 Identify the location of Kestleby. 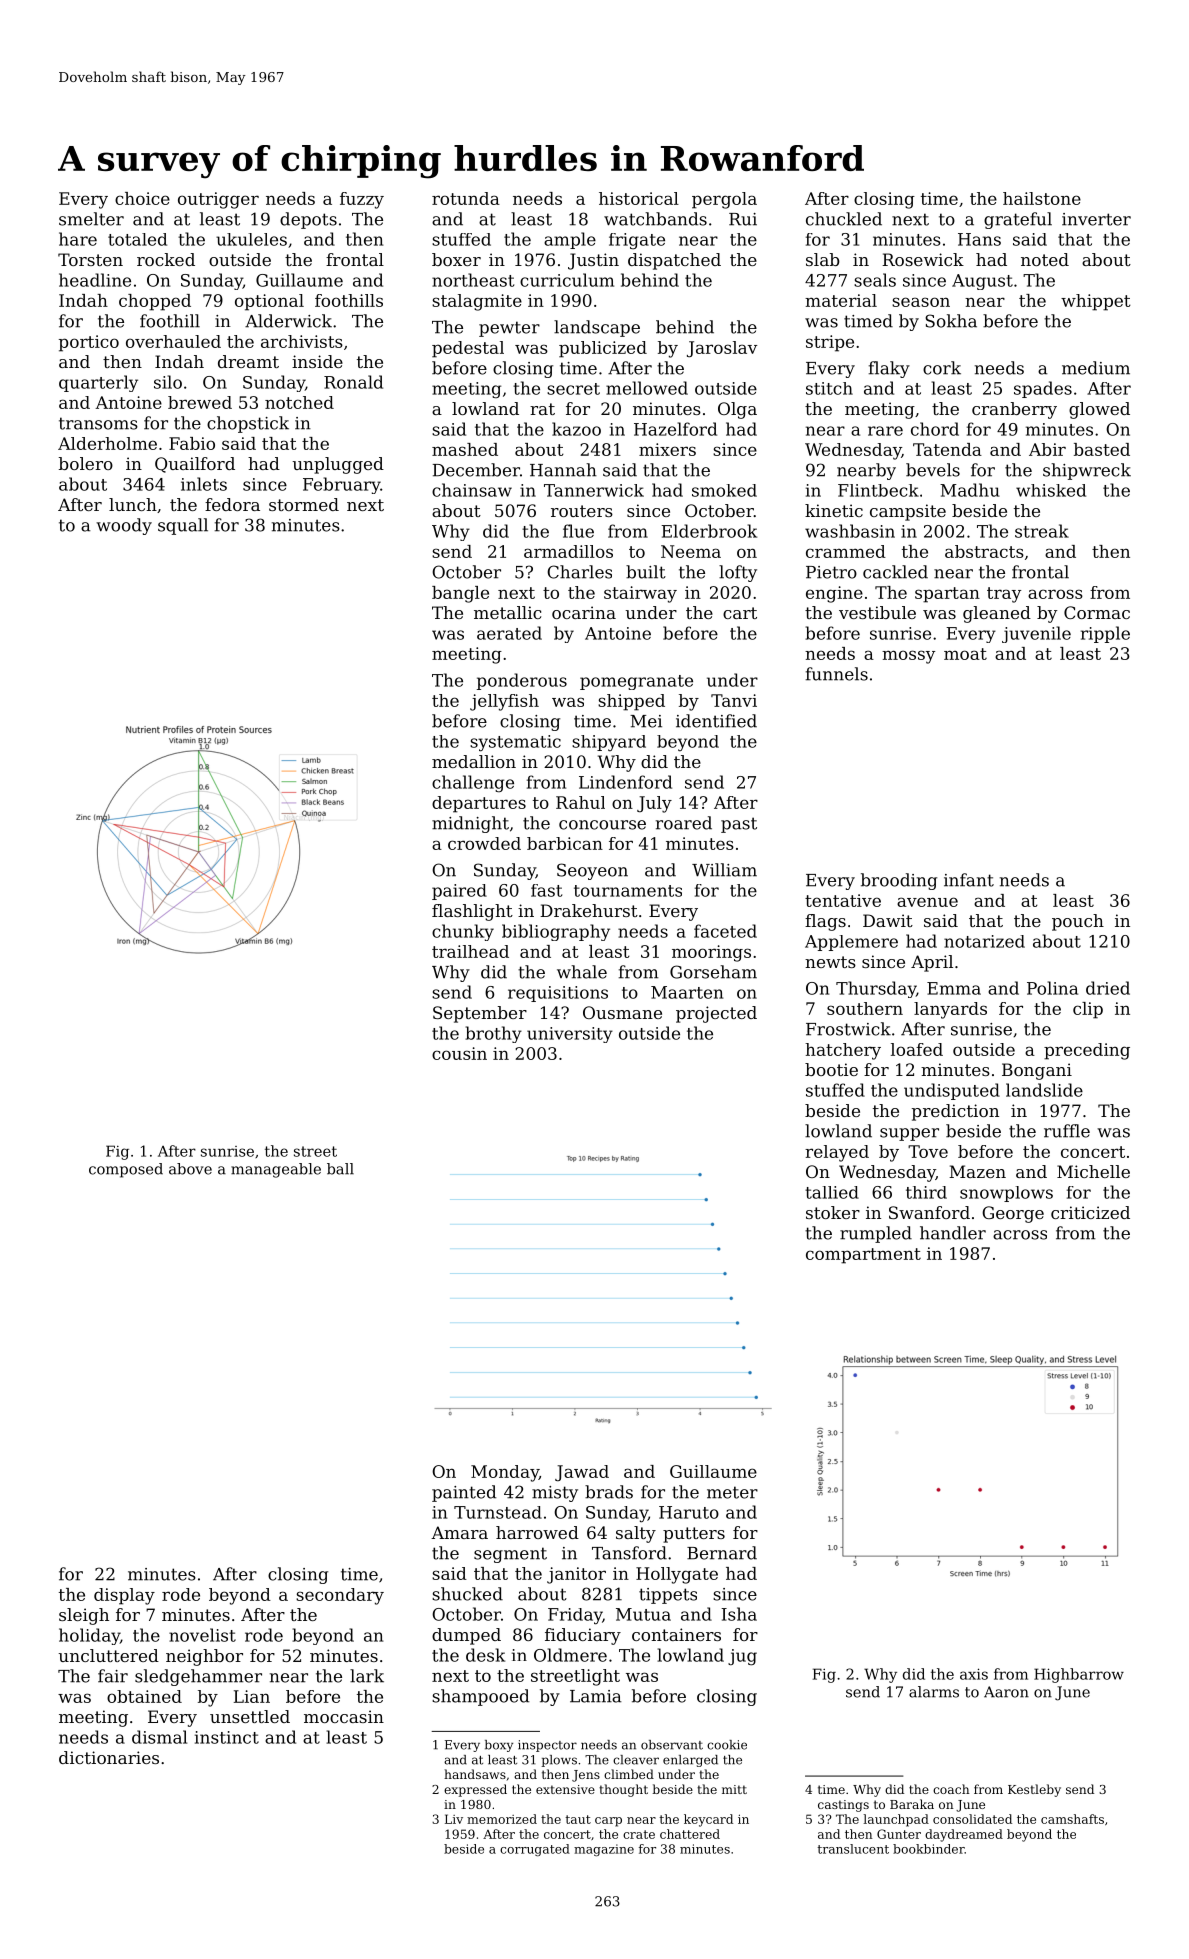
(1034, 1790).
